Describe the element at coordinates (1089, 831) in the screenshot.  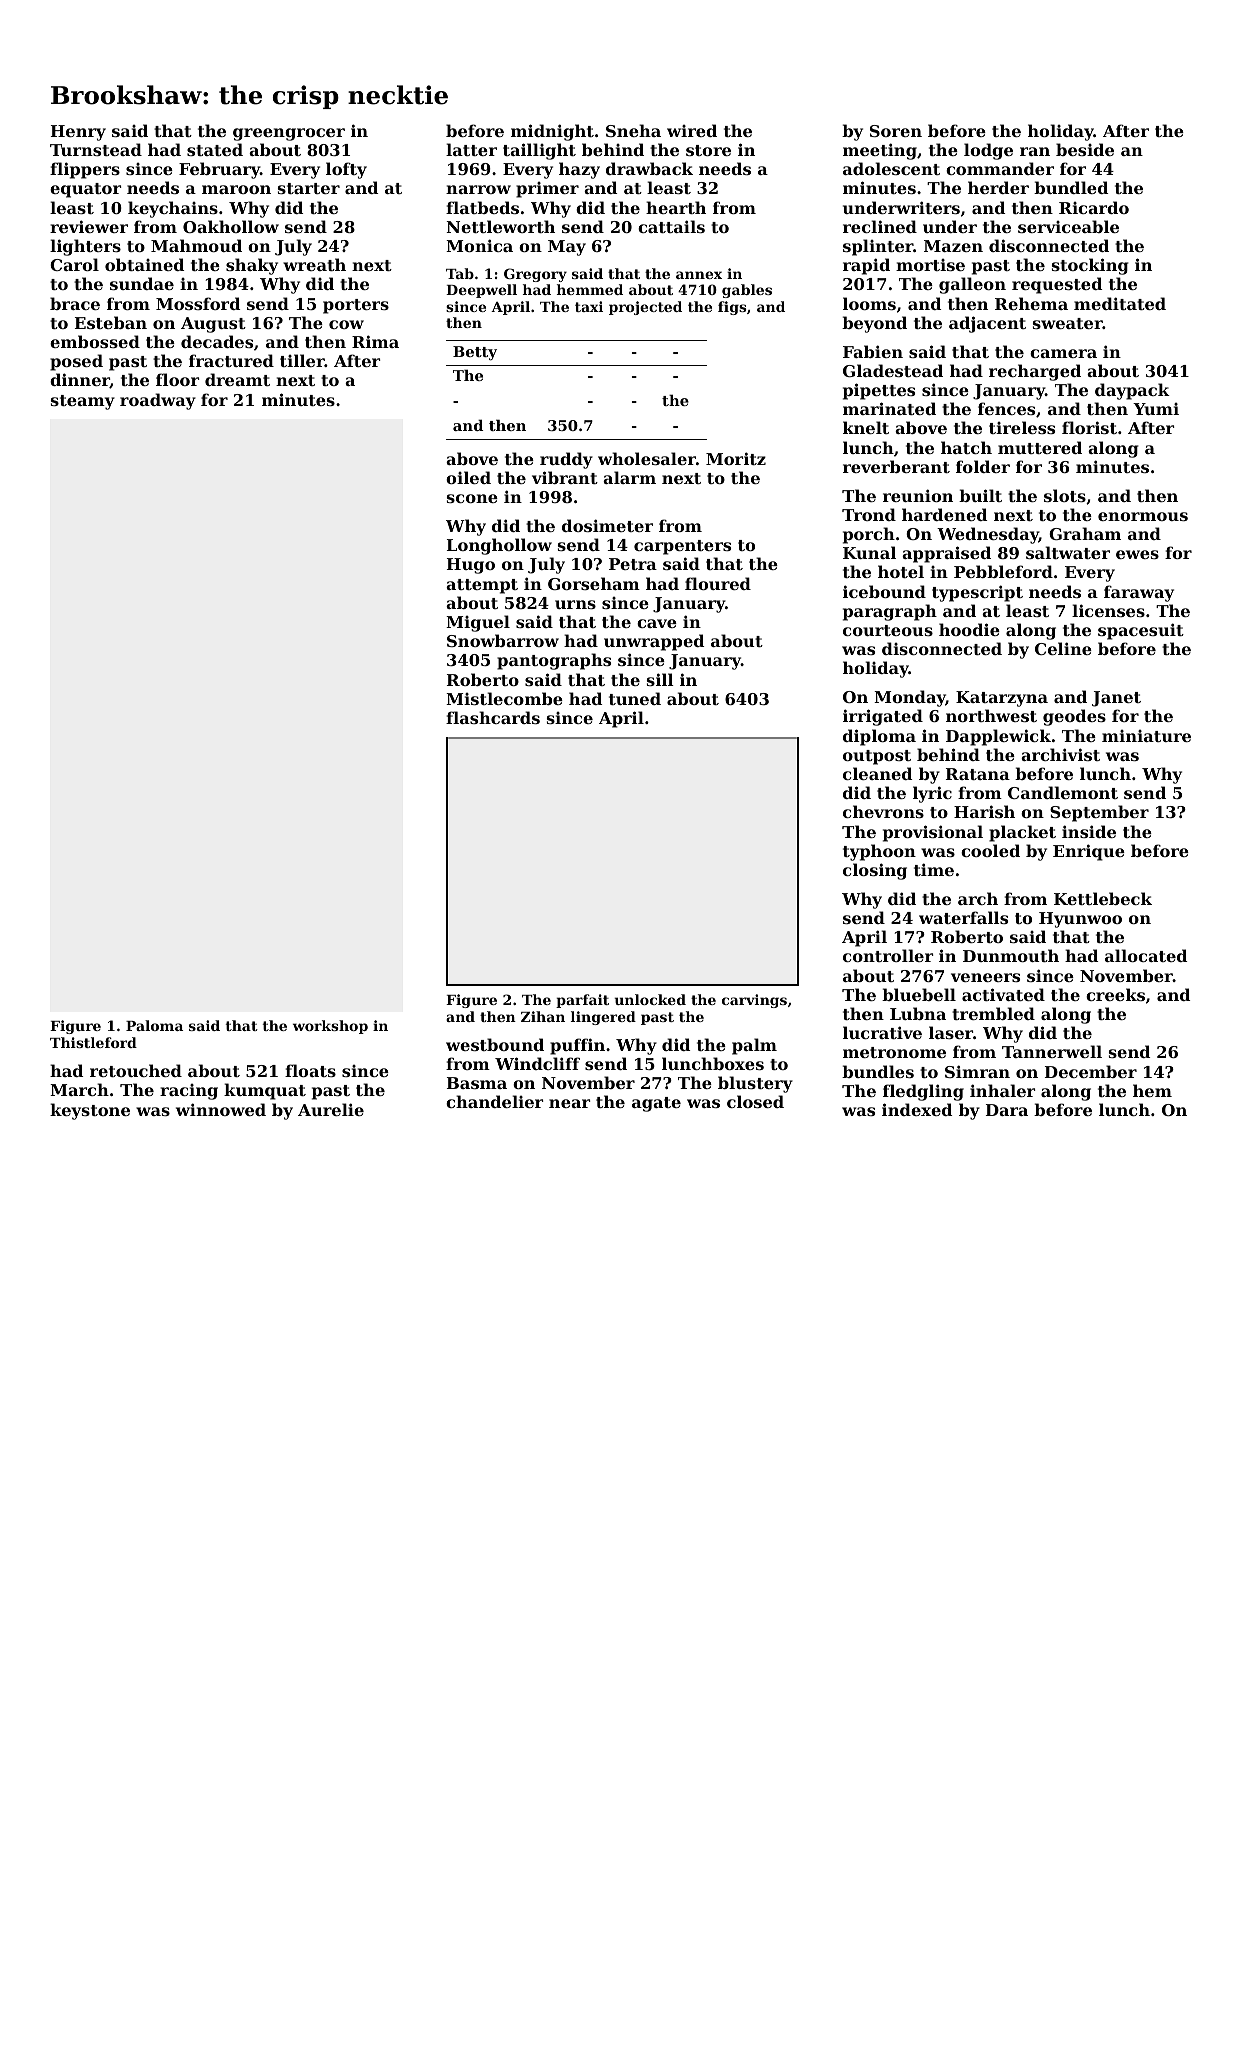
I see `inside` at that location.
